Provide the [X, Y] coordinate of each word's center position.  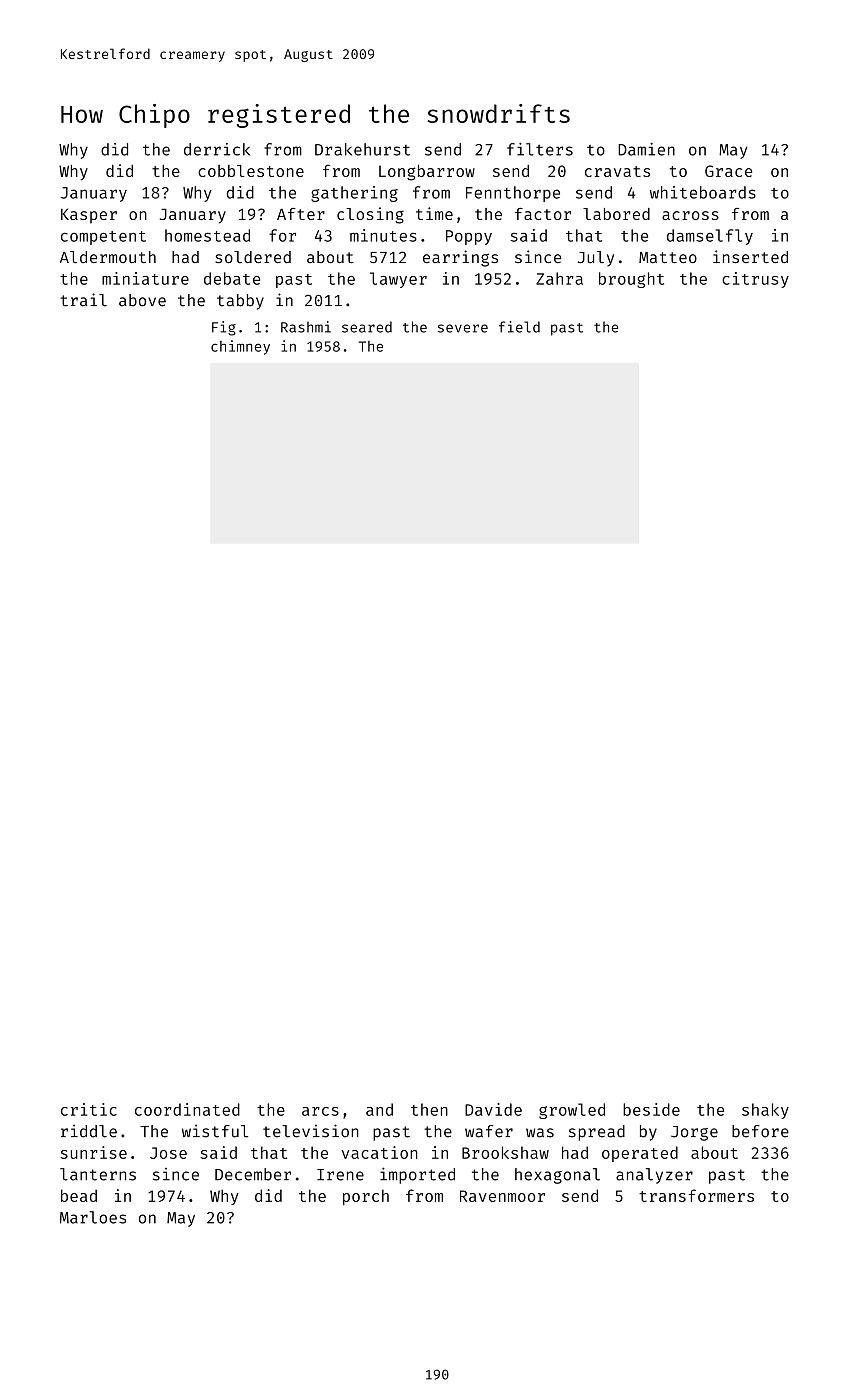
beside [651, 1109]
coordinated [187, 1109]
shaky [765, 1111]
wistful [215, 1131]
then [429, 1109]
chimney [240, 347]
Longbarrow [427, 173]
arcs [320, 1111]
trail [84, 300]
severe [463, 328]
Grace [728, 171]
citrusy [755, 280]
